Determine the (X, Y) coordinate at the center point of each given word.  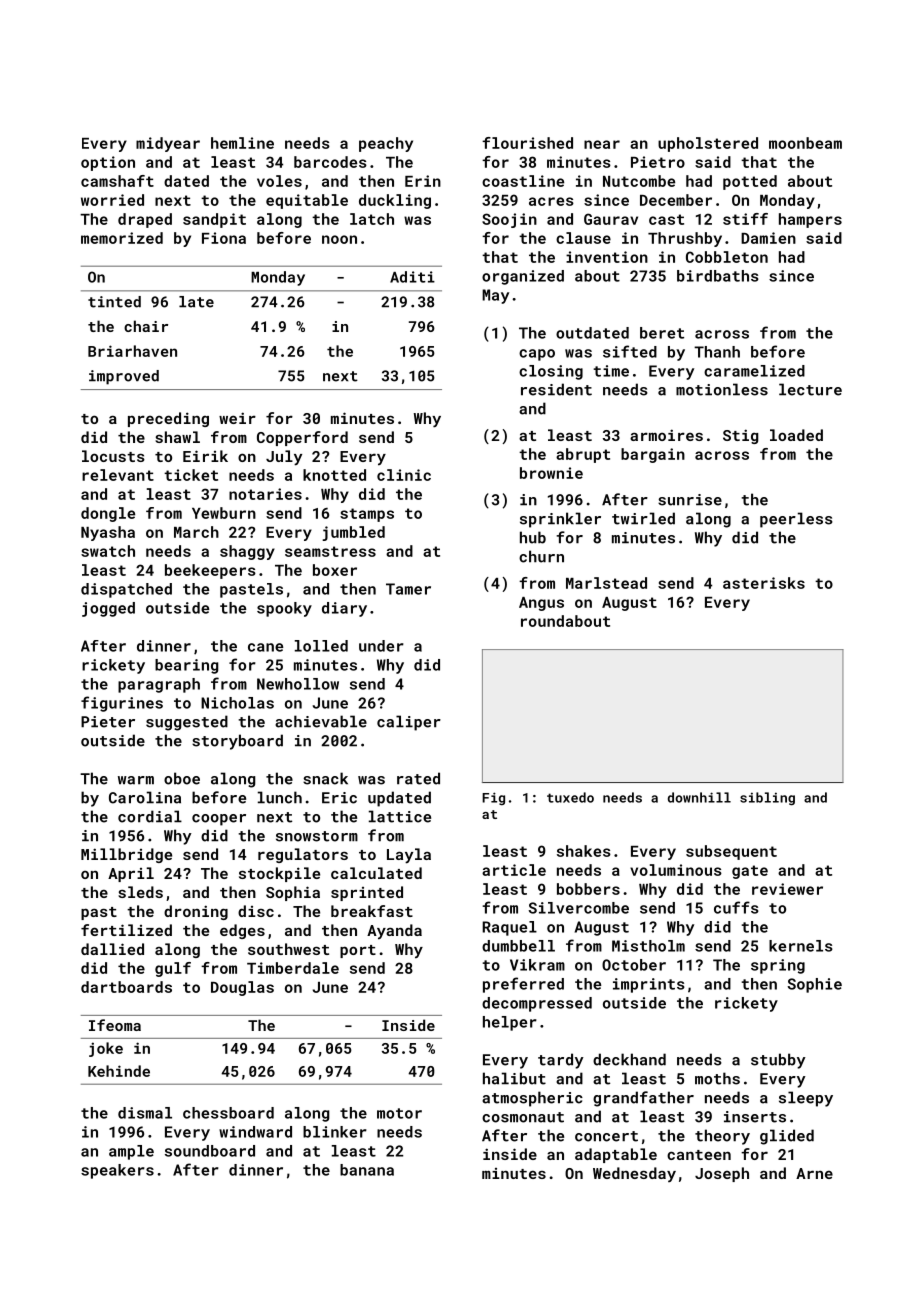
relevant (118, 475)
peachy (386, 144)
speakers (117, 1171)
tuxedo (570, 797)
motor (399, 1113)
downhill (699, 797)
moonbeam (805, 143)
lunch (280, 797)
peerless (796, 520)
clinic (404, 475)
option (108, 163)
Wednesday (634, 1174)
